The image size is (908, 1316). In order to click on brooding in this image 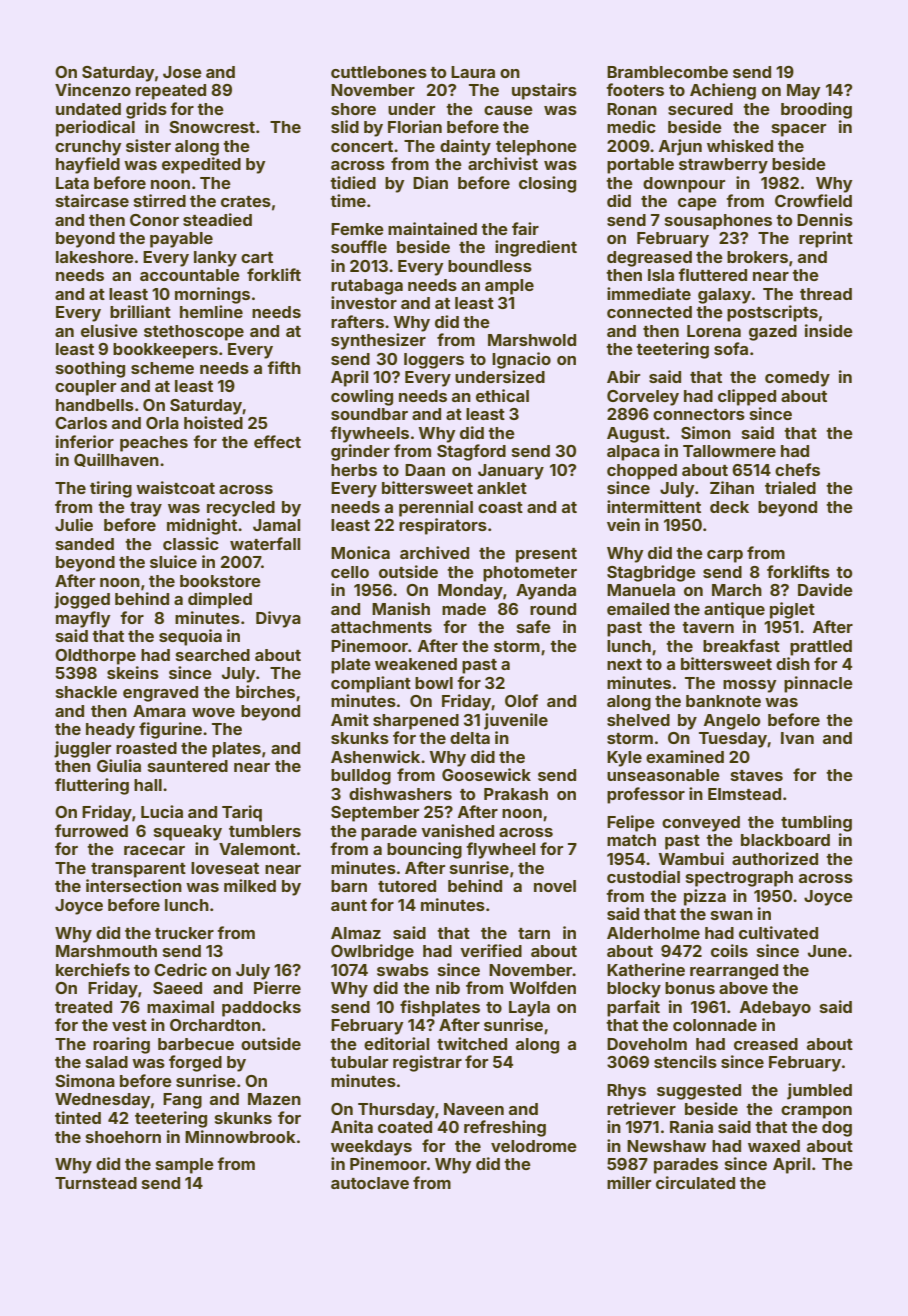, I will do `click(816, 110)`.
